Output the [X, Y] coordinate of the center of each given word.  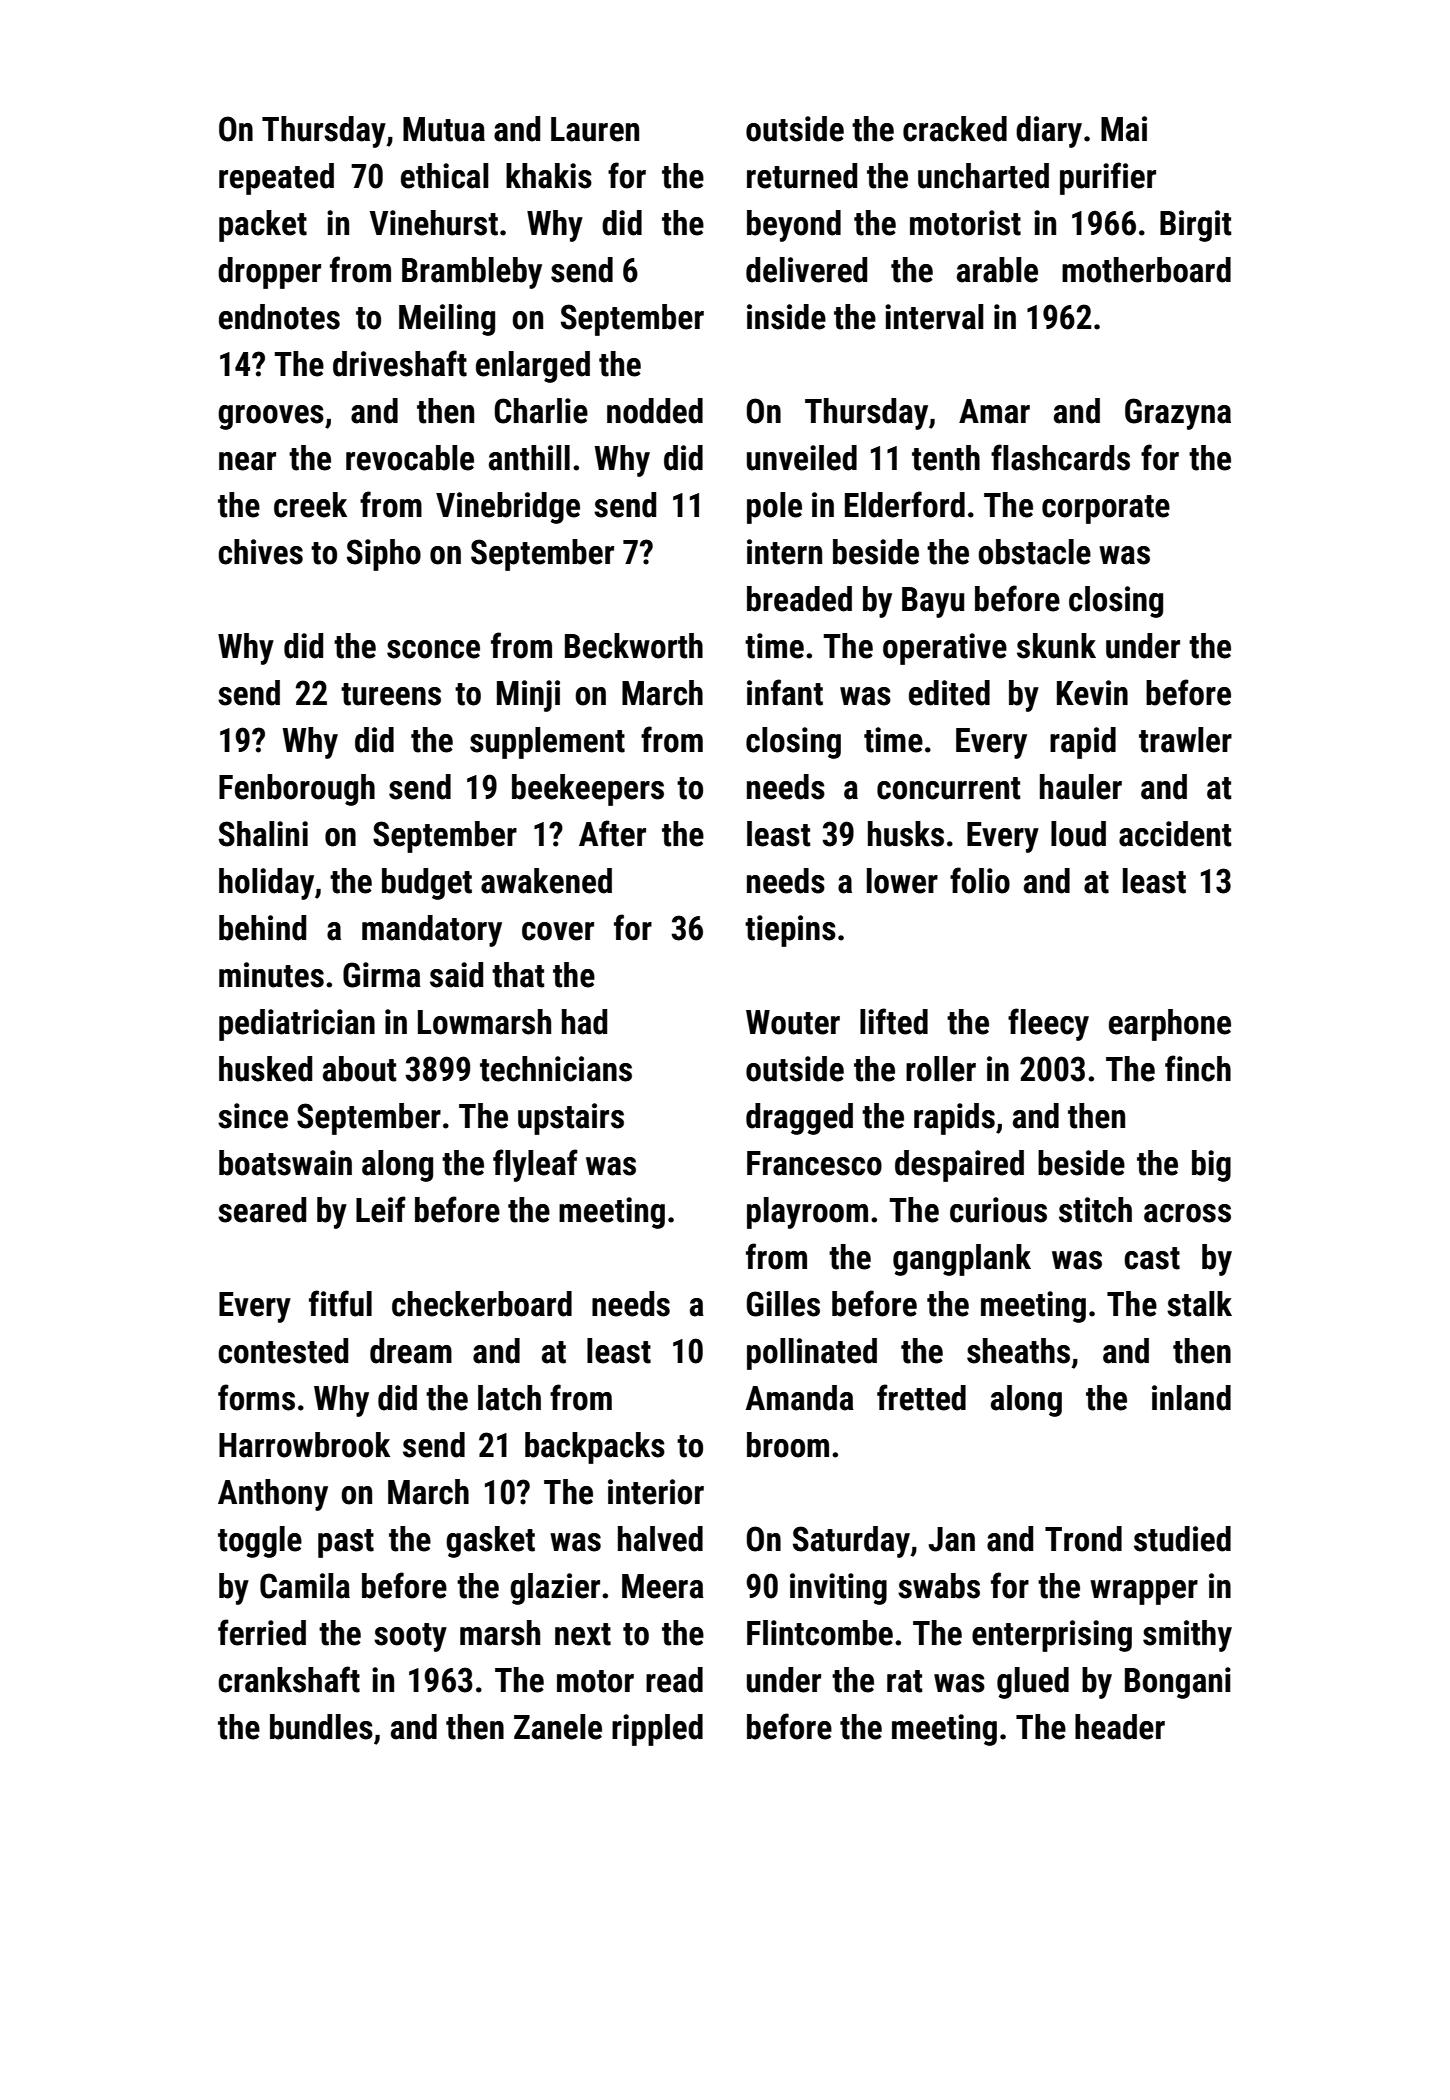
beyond [794, 226]
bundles [321, 1727]
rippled [657, 1730]
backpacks [595, 1448]
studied [1182, 1539]
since [253, 1116]
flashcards [1060, 457]
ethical [445, 176]
